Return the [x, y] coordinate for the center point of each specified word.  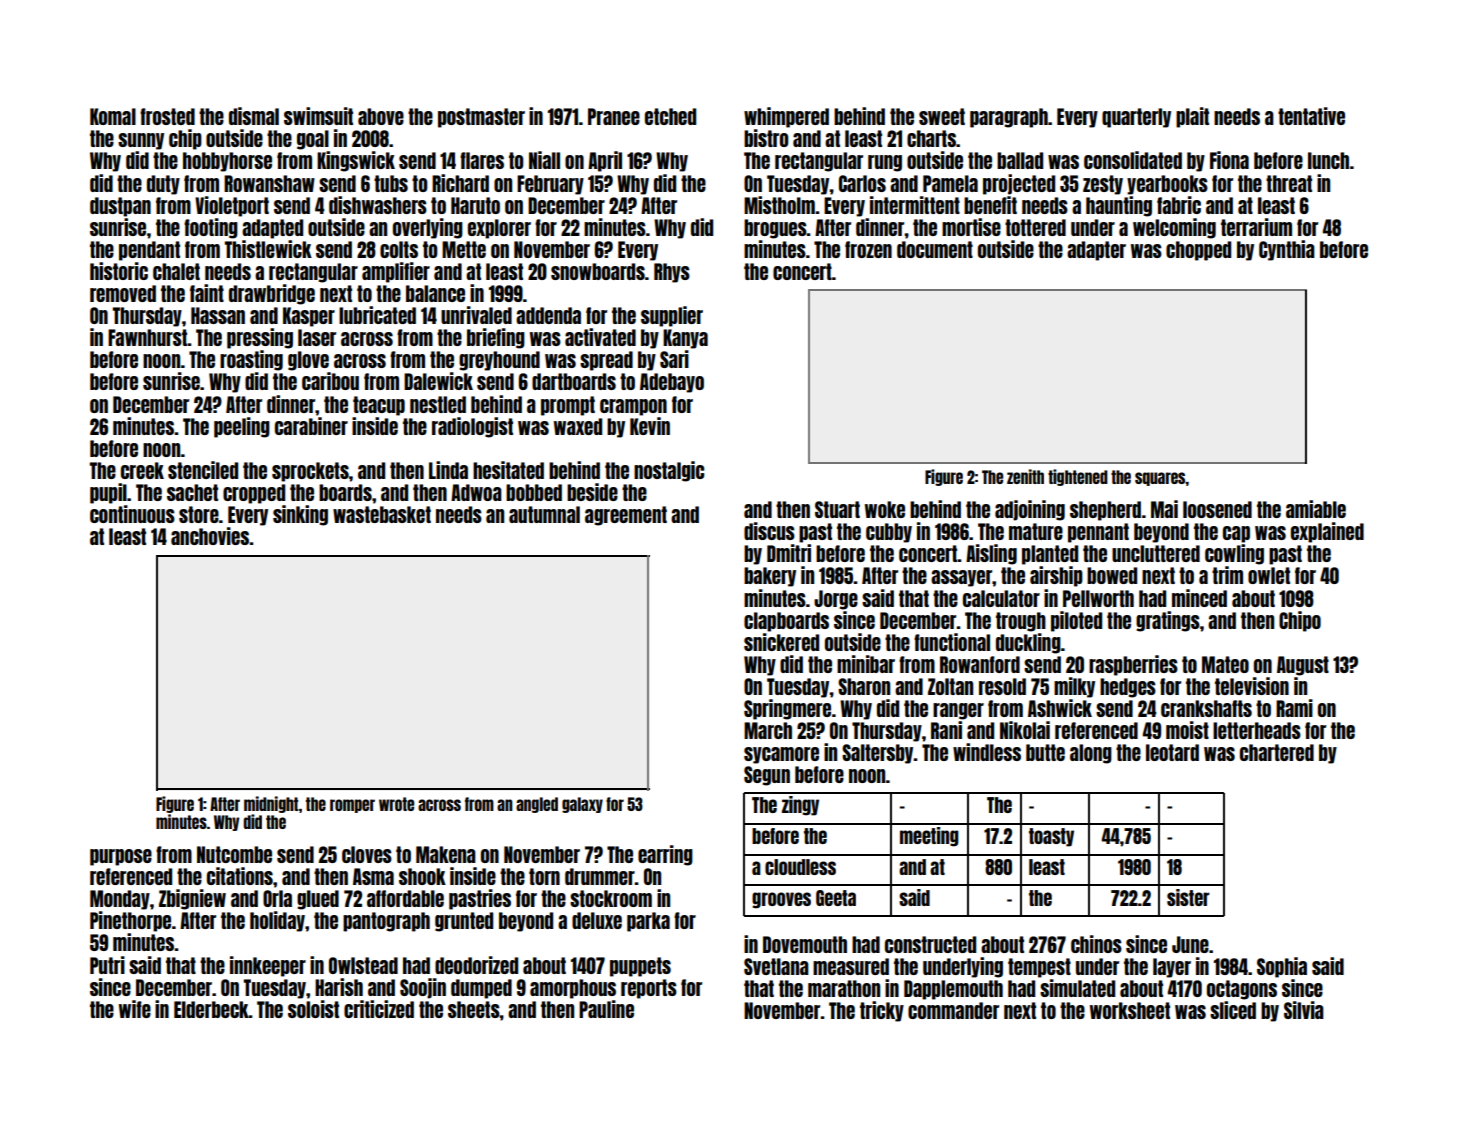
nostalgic [669, 471]
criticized [379, 1009]
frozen [868, 249]
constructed [930, 944]
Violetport [232, 206]
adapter [1096, 251]
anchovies [210, 536]
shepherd [1105, 511]
